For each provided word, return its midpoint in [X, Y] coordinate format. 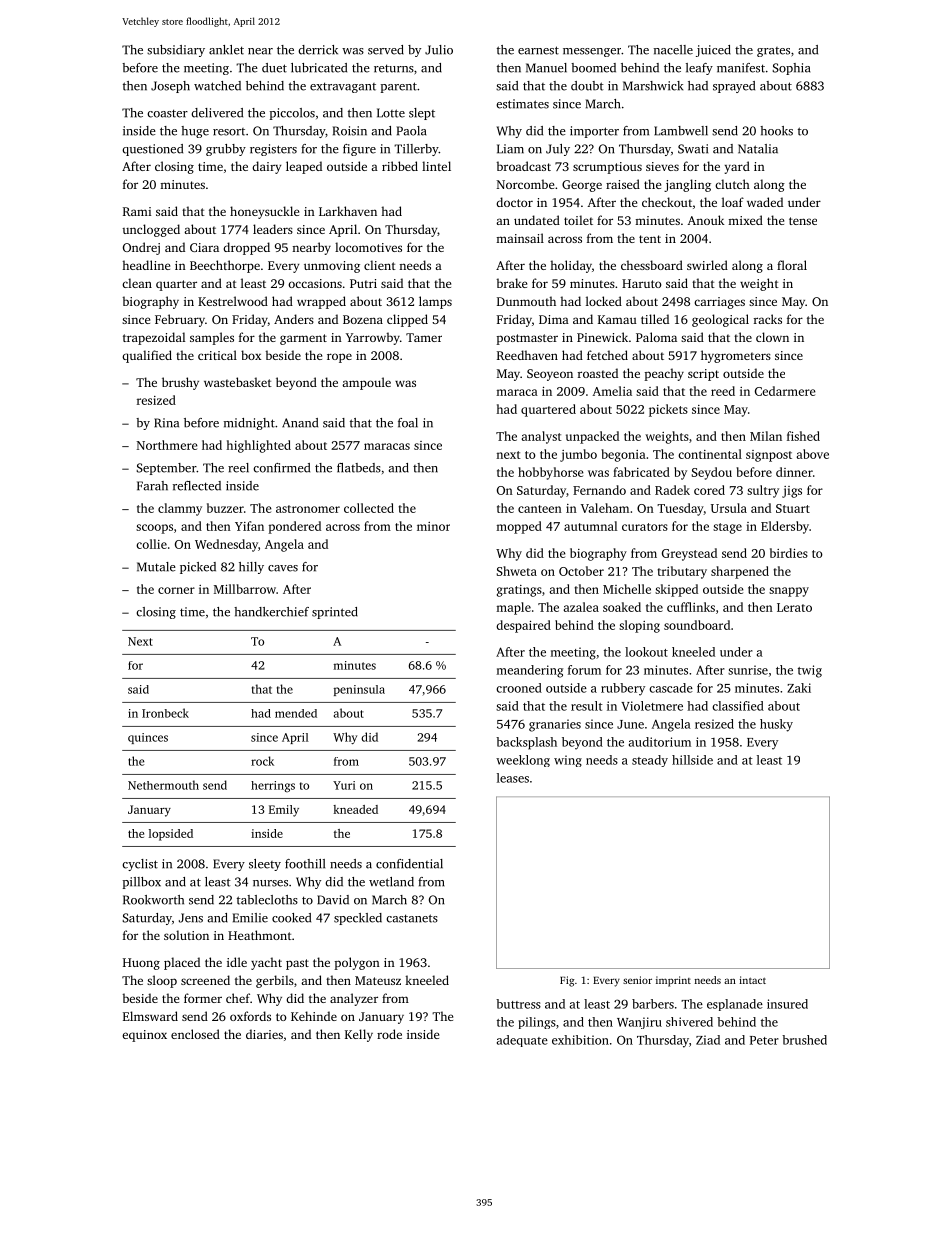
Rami [137, 211]
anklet [226, 50]
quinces [148, 738]
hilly [251, 568]
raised [623, 184]
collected [369, 508]
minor [433, 526]
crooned [519, 688]
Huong [141, 964]
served [386, 50]
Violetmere [652, 706]
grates [773, 52]
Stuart [793, 508]
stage [727, 528]
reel [238, 468]
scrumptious [607, 168]
